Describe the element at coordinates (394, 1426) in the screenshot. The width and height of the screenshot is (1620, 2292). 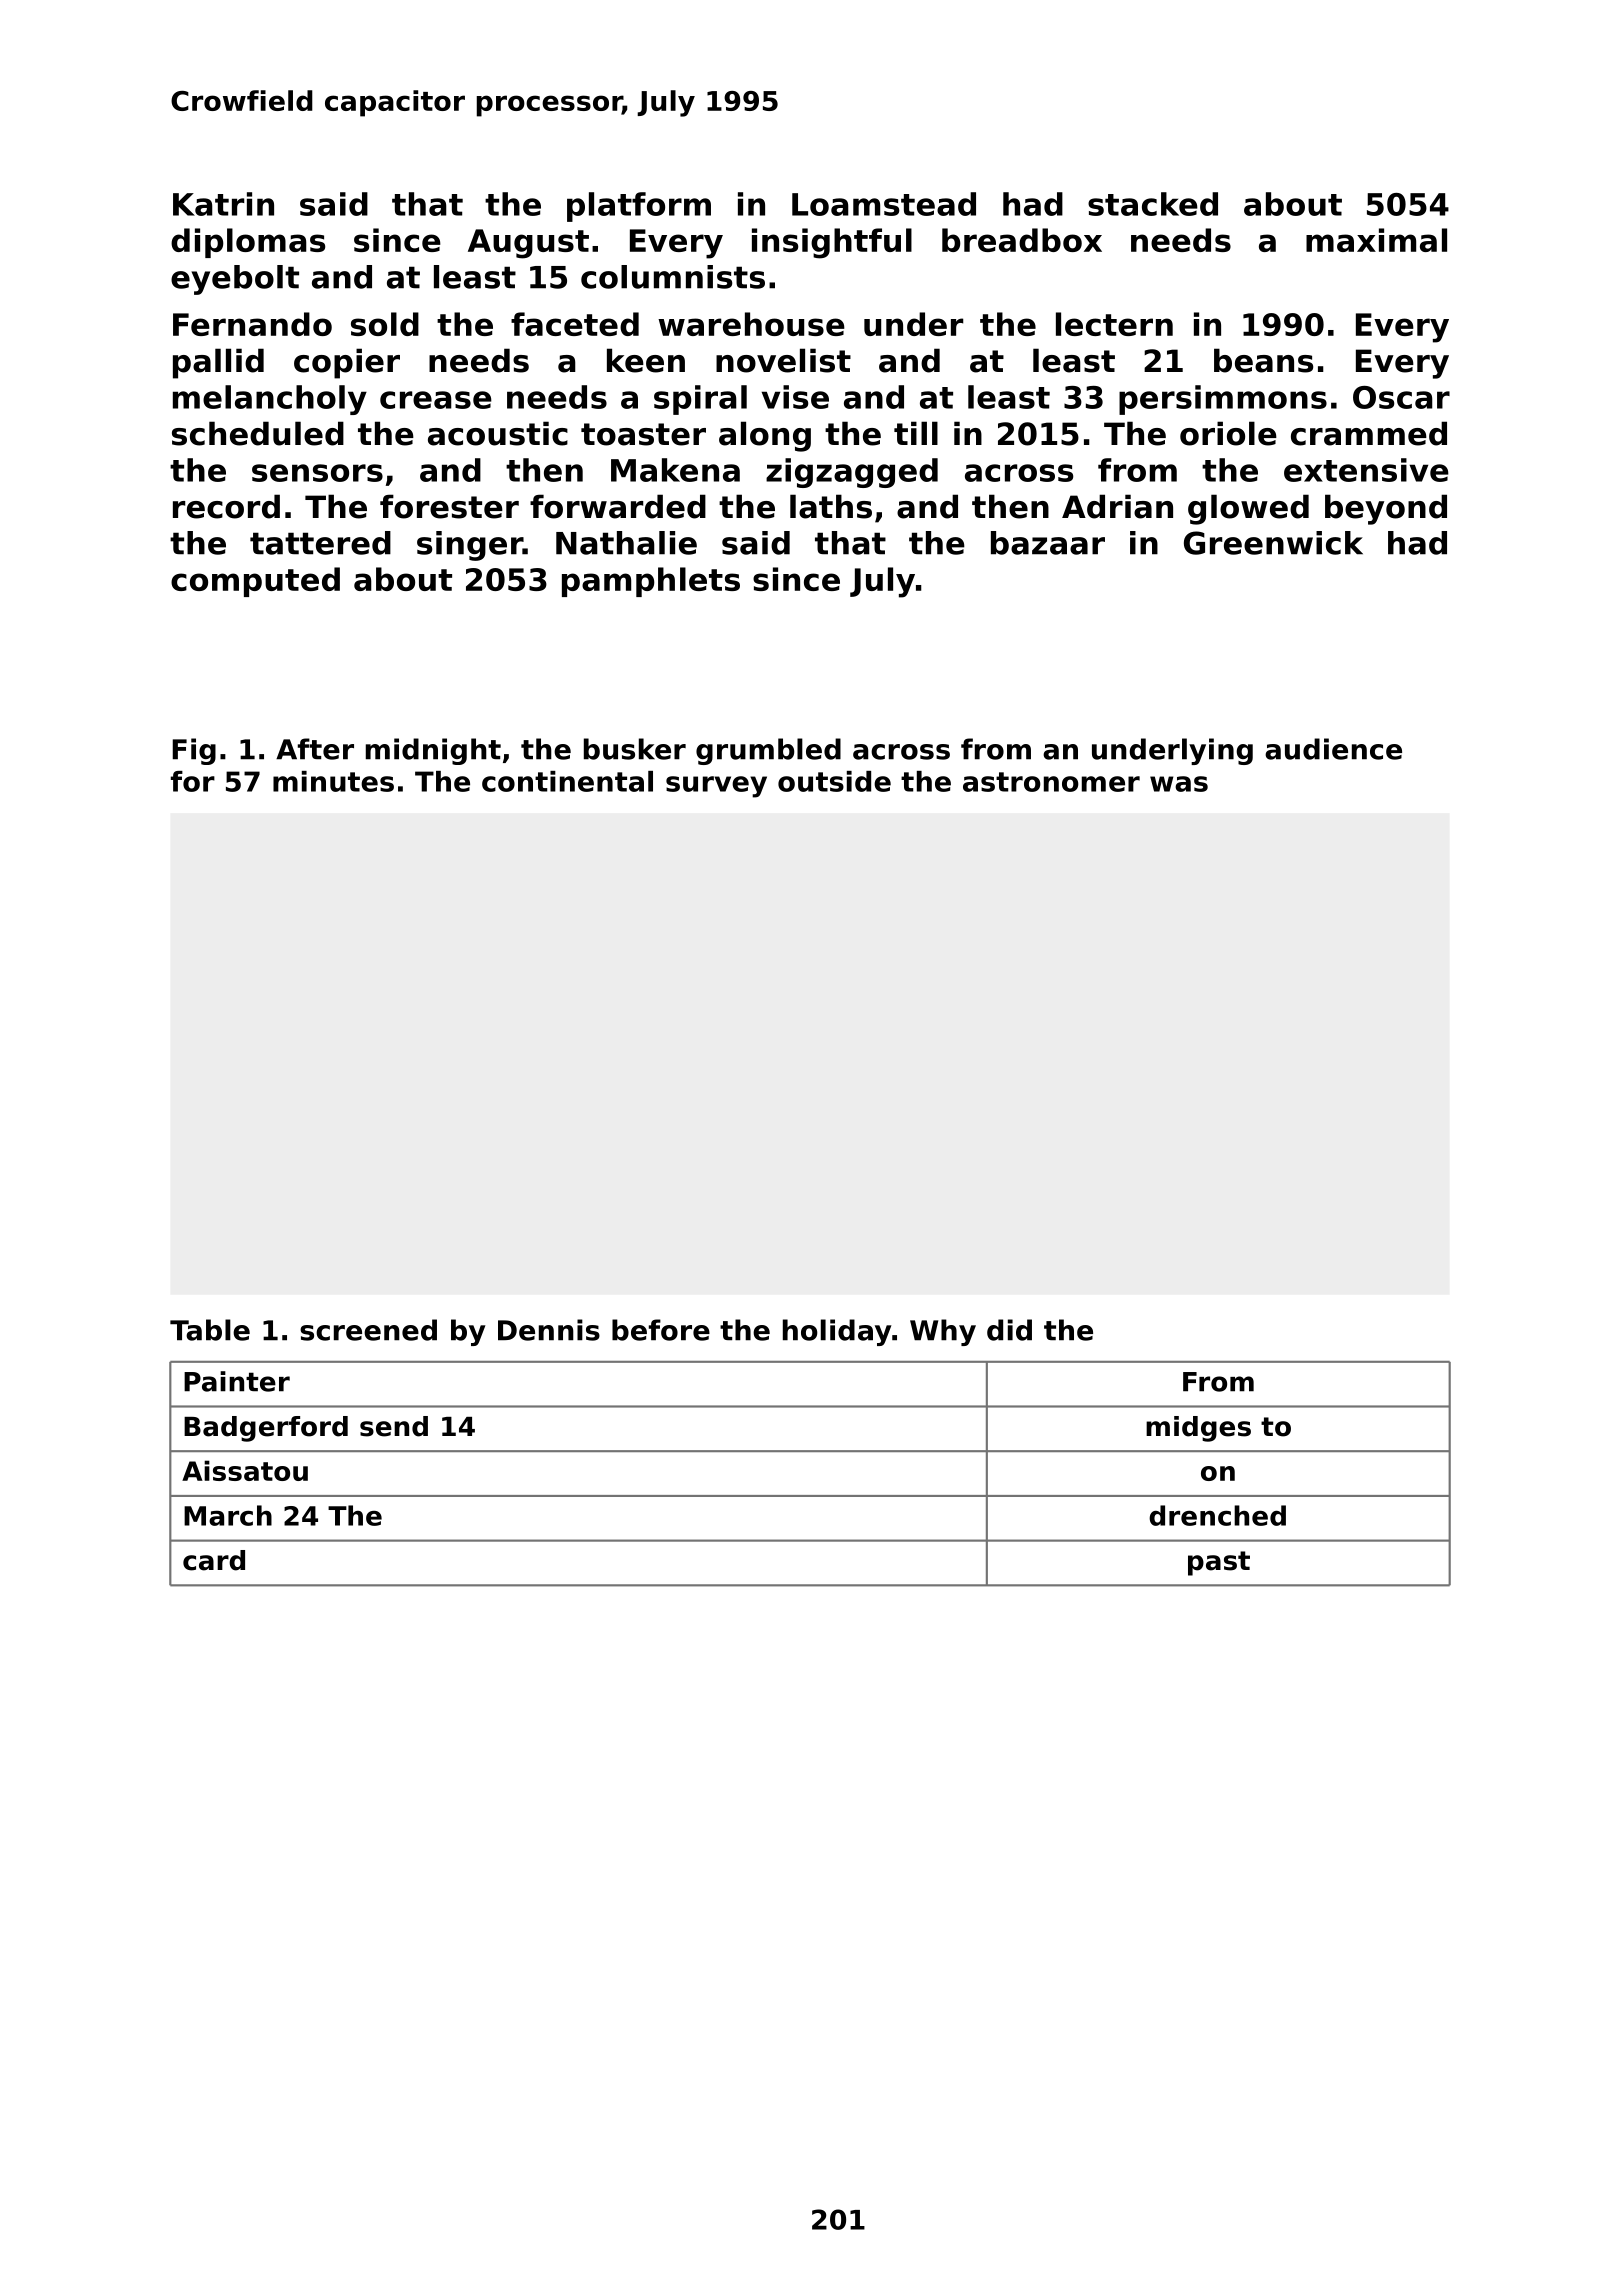
I see `send` at that location.
